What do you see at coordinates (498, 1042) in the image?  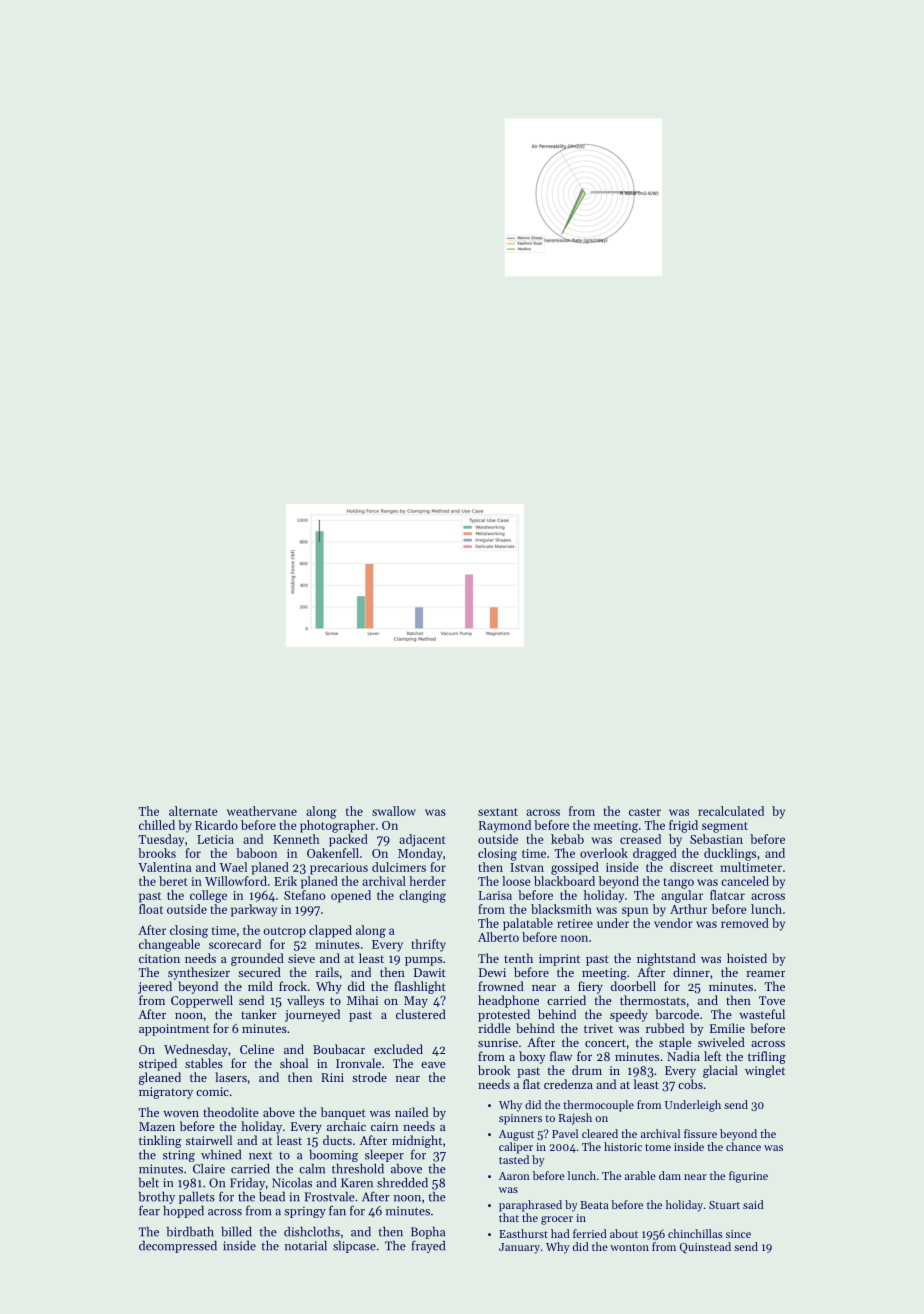 I see `sunrise` at bounding box center [498, 1042].
